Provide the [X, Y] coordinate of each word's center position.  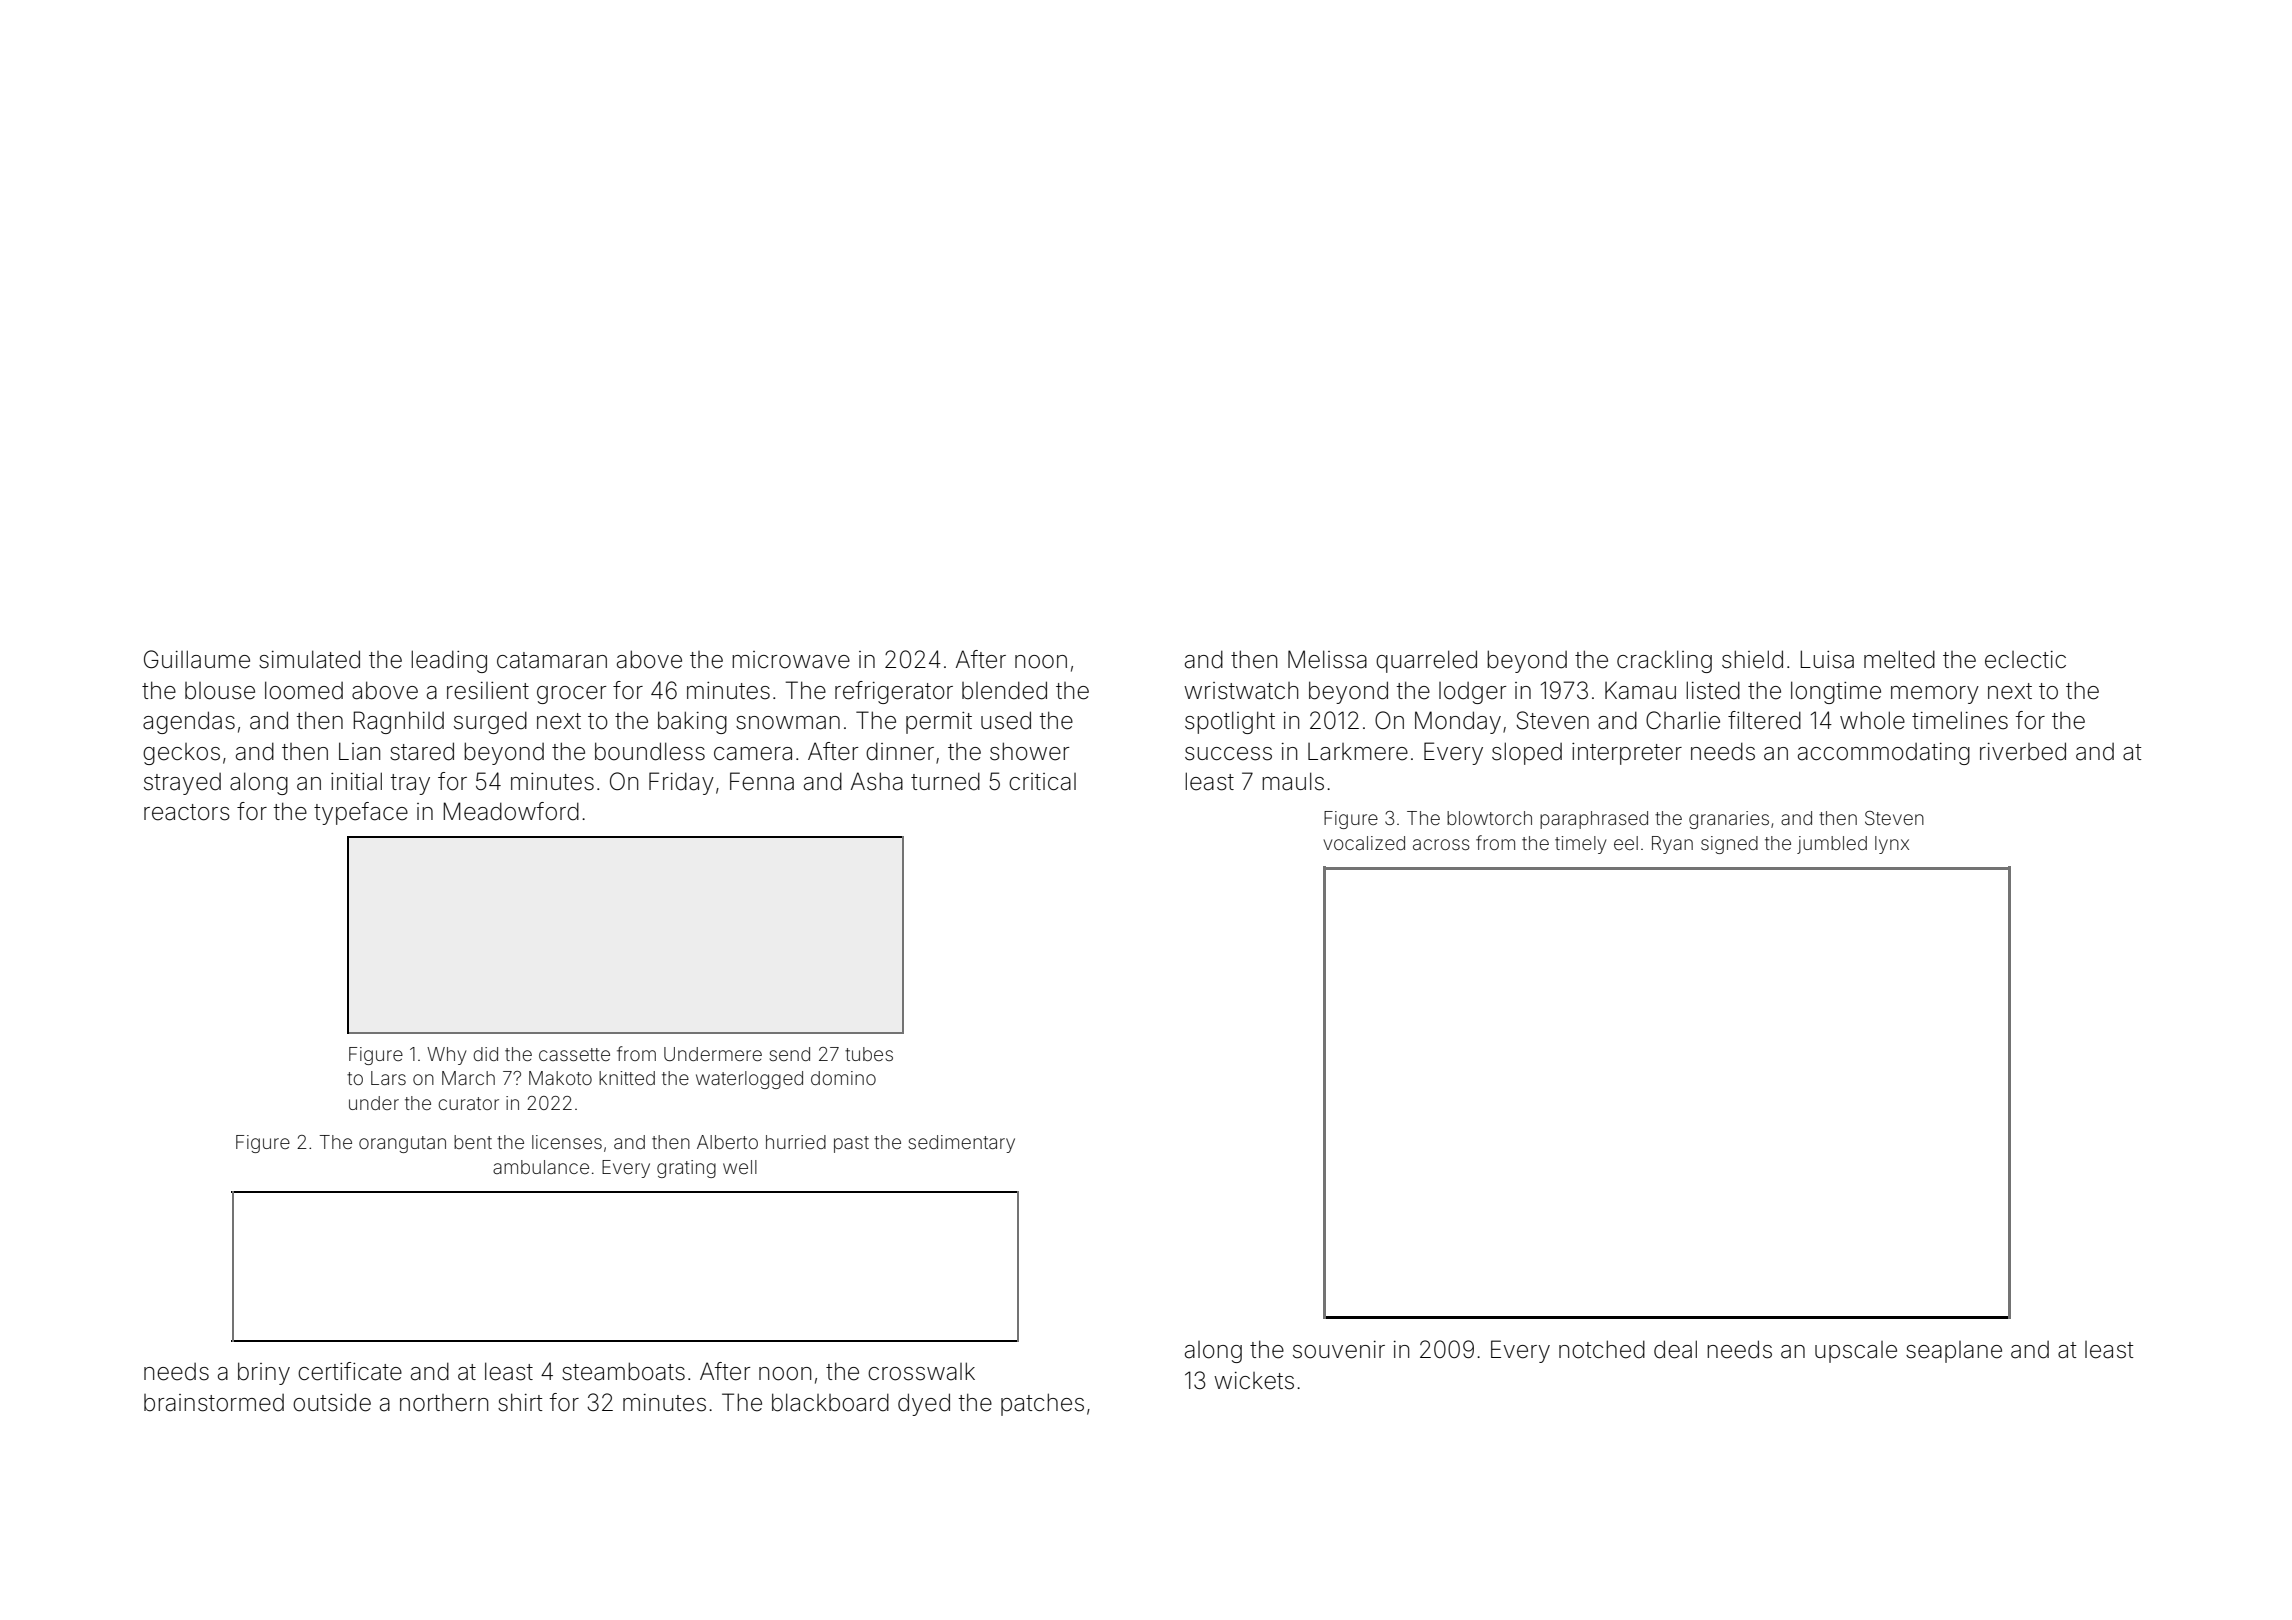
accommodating [1884, 754]
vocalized [1364, 843]
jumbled [1832, 845]
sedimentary [962, 1144]
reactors [187, 812]
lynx [1892, 845]
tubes [869, 1054]
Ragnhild [398, 722]
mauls [1293, 781]
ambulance [541, 1167]
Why [446, 1056]
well [740, 1167]
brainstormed [214, 1403]
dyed [924, 1404]
